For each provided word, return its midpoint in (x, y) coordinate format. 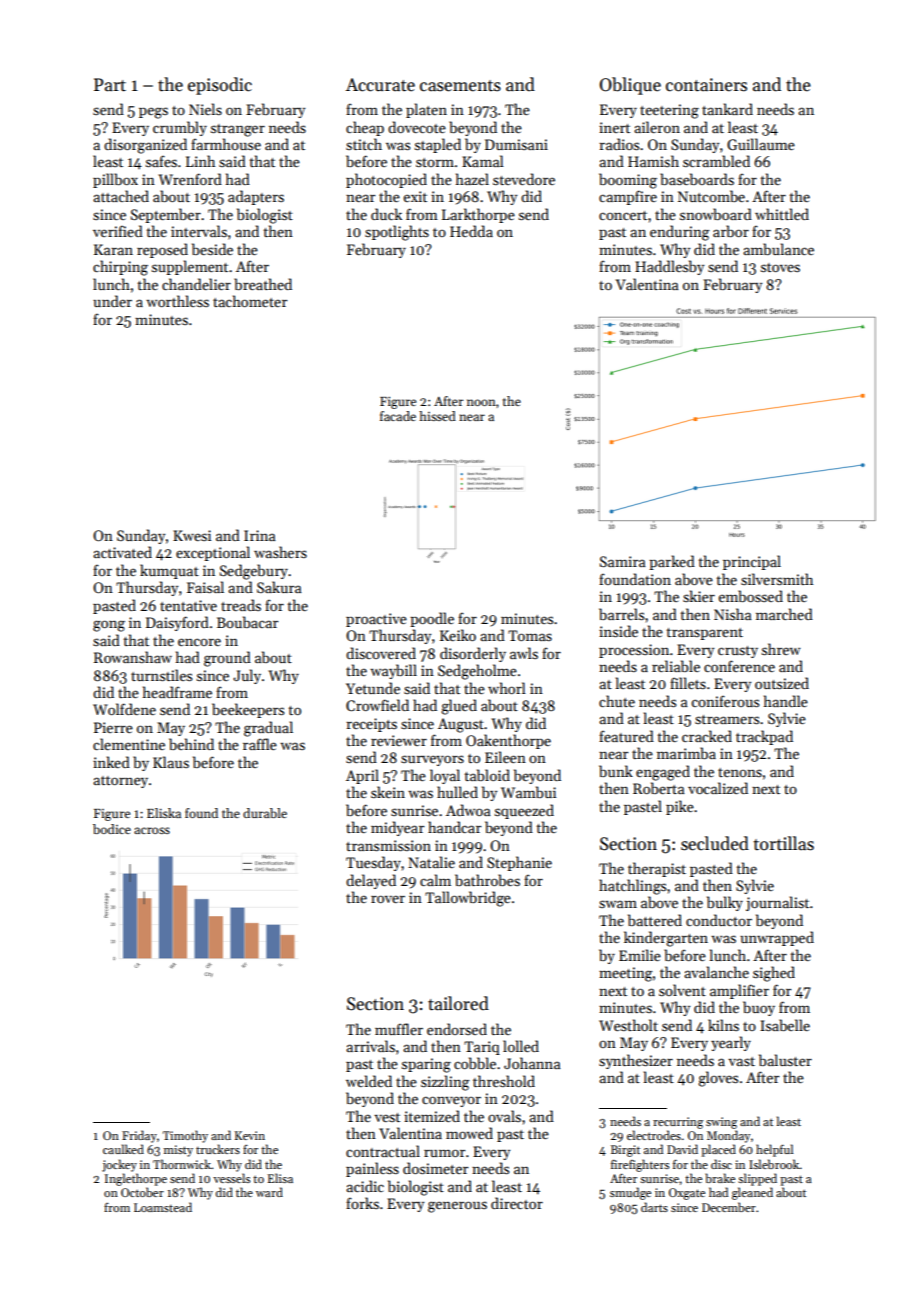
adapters (256, 197)
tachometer (250, 301)
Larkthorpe (478, 215)
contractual (383, 1151)
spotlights (397, 233)
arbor (731, 231)
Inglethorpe (136, 1179)
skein (388, 792)
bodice (112, 829)
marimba (686, 753)
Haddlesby (669, 267)
